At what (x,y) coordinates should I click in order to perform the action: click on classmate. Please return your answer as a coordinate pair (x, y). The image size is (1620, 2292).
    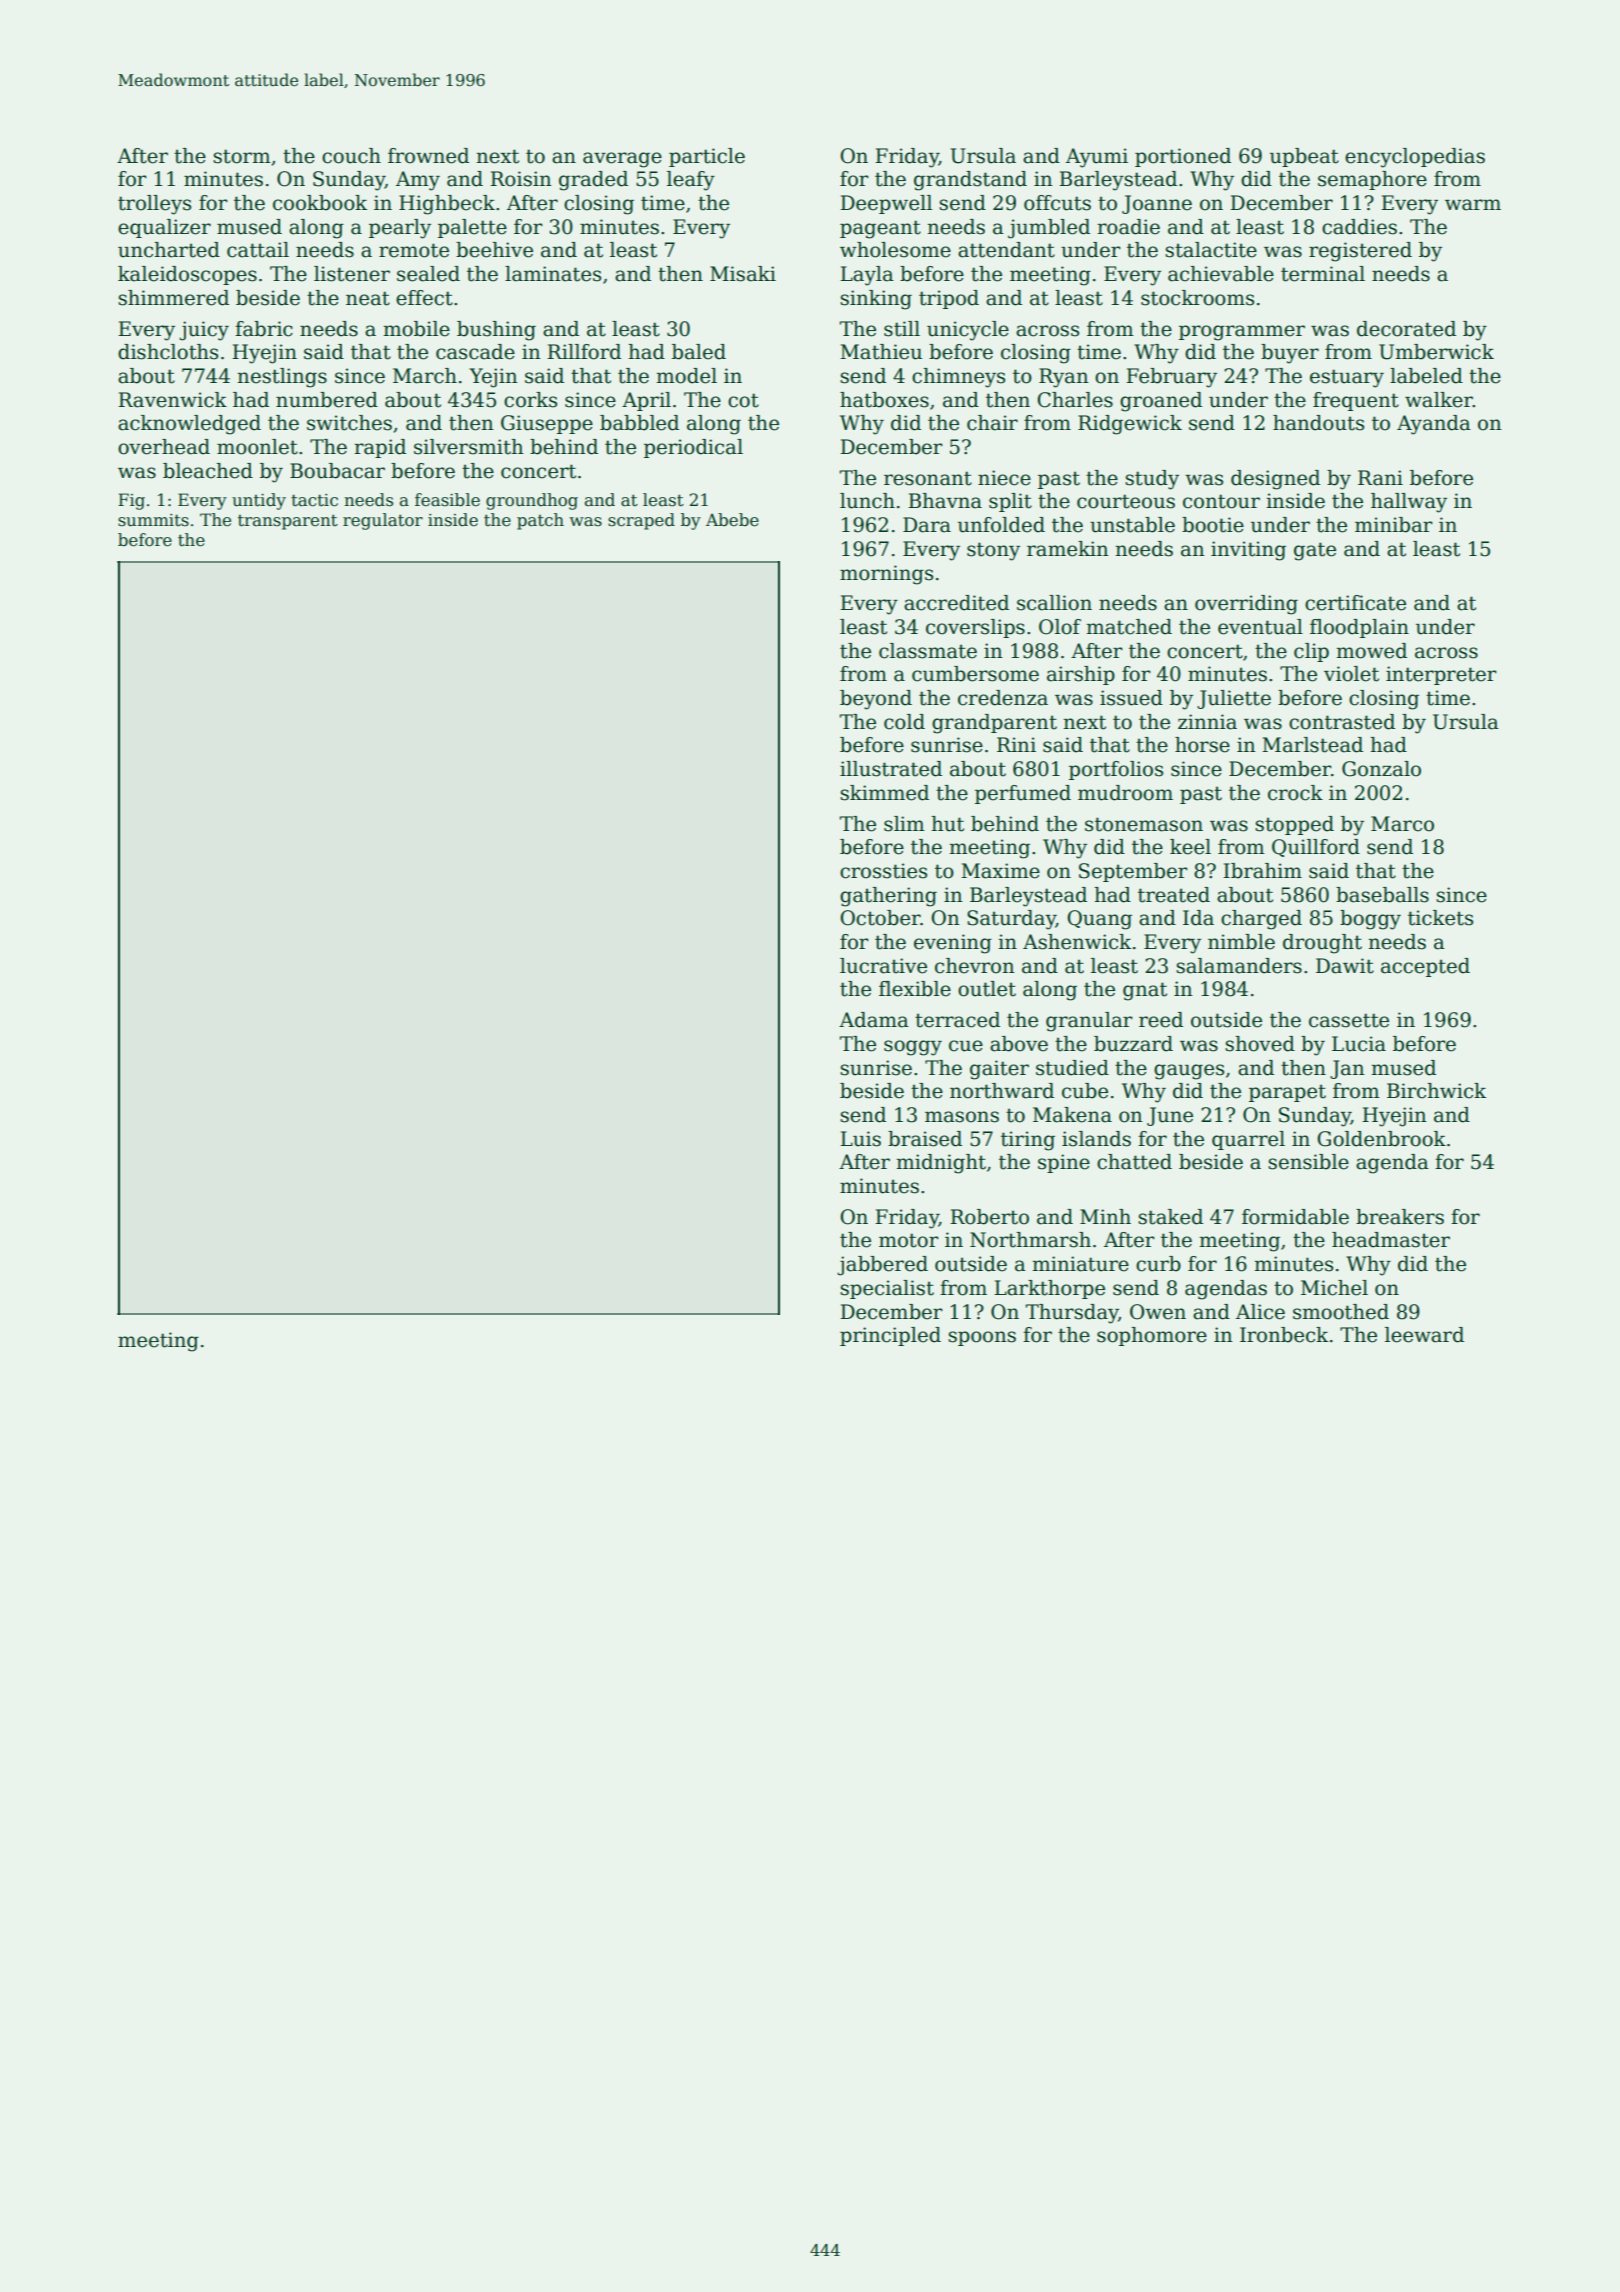
    Looking at the image, I should click on (928, 651).
